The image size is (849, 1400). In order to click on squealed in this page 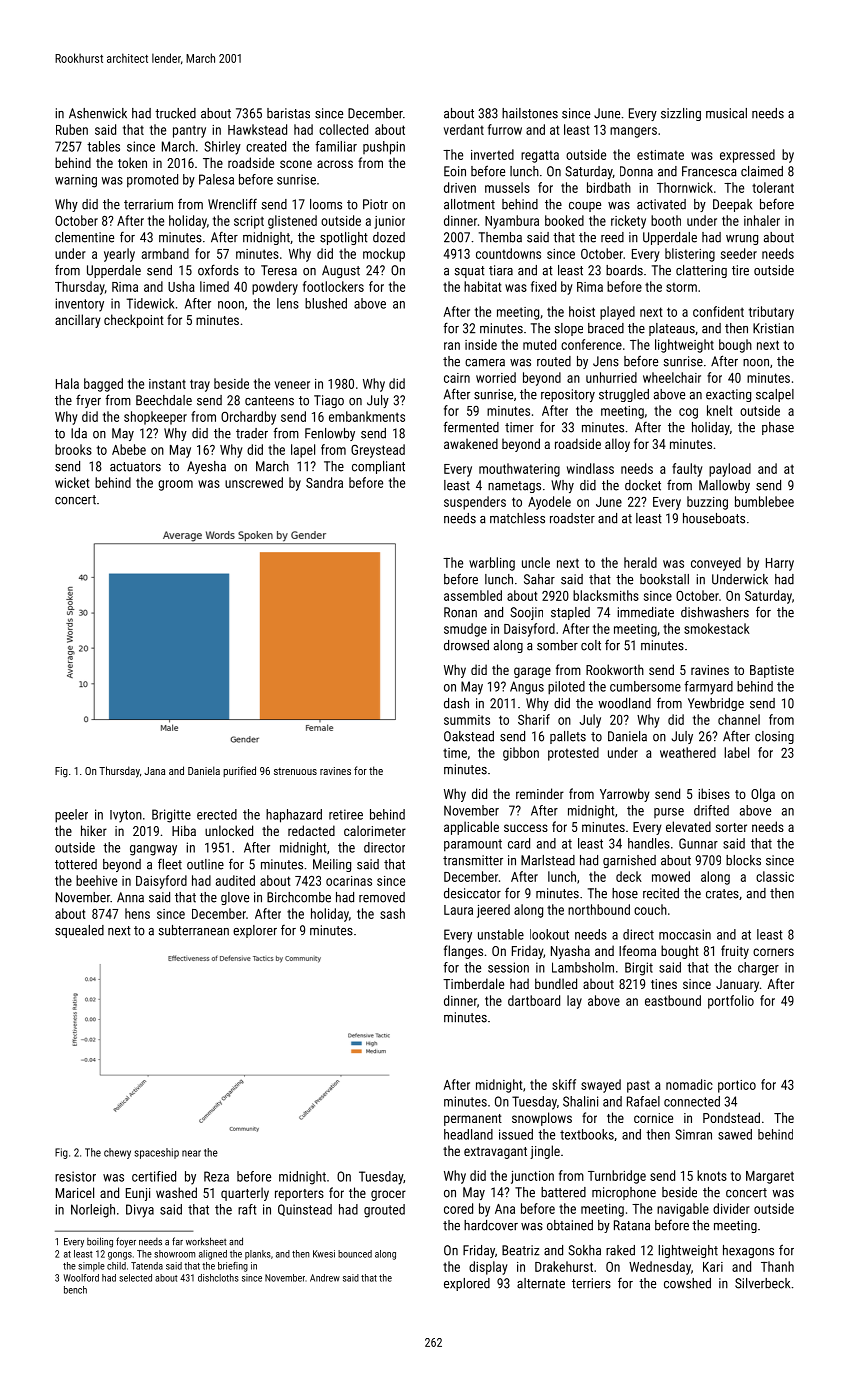, I will do `click(79, 931)`.
